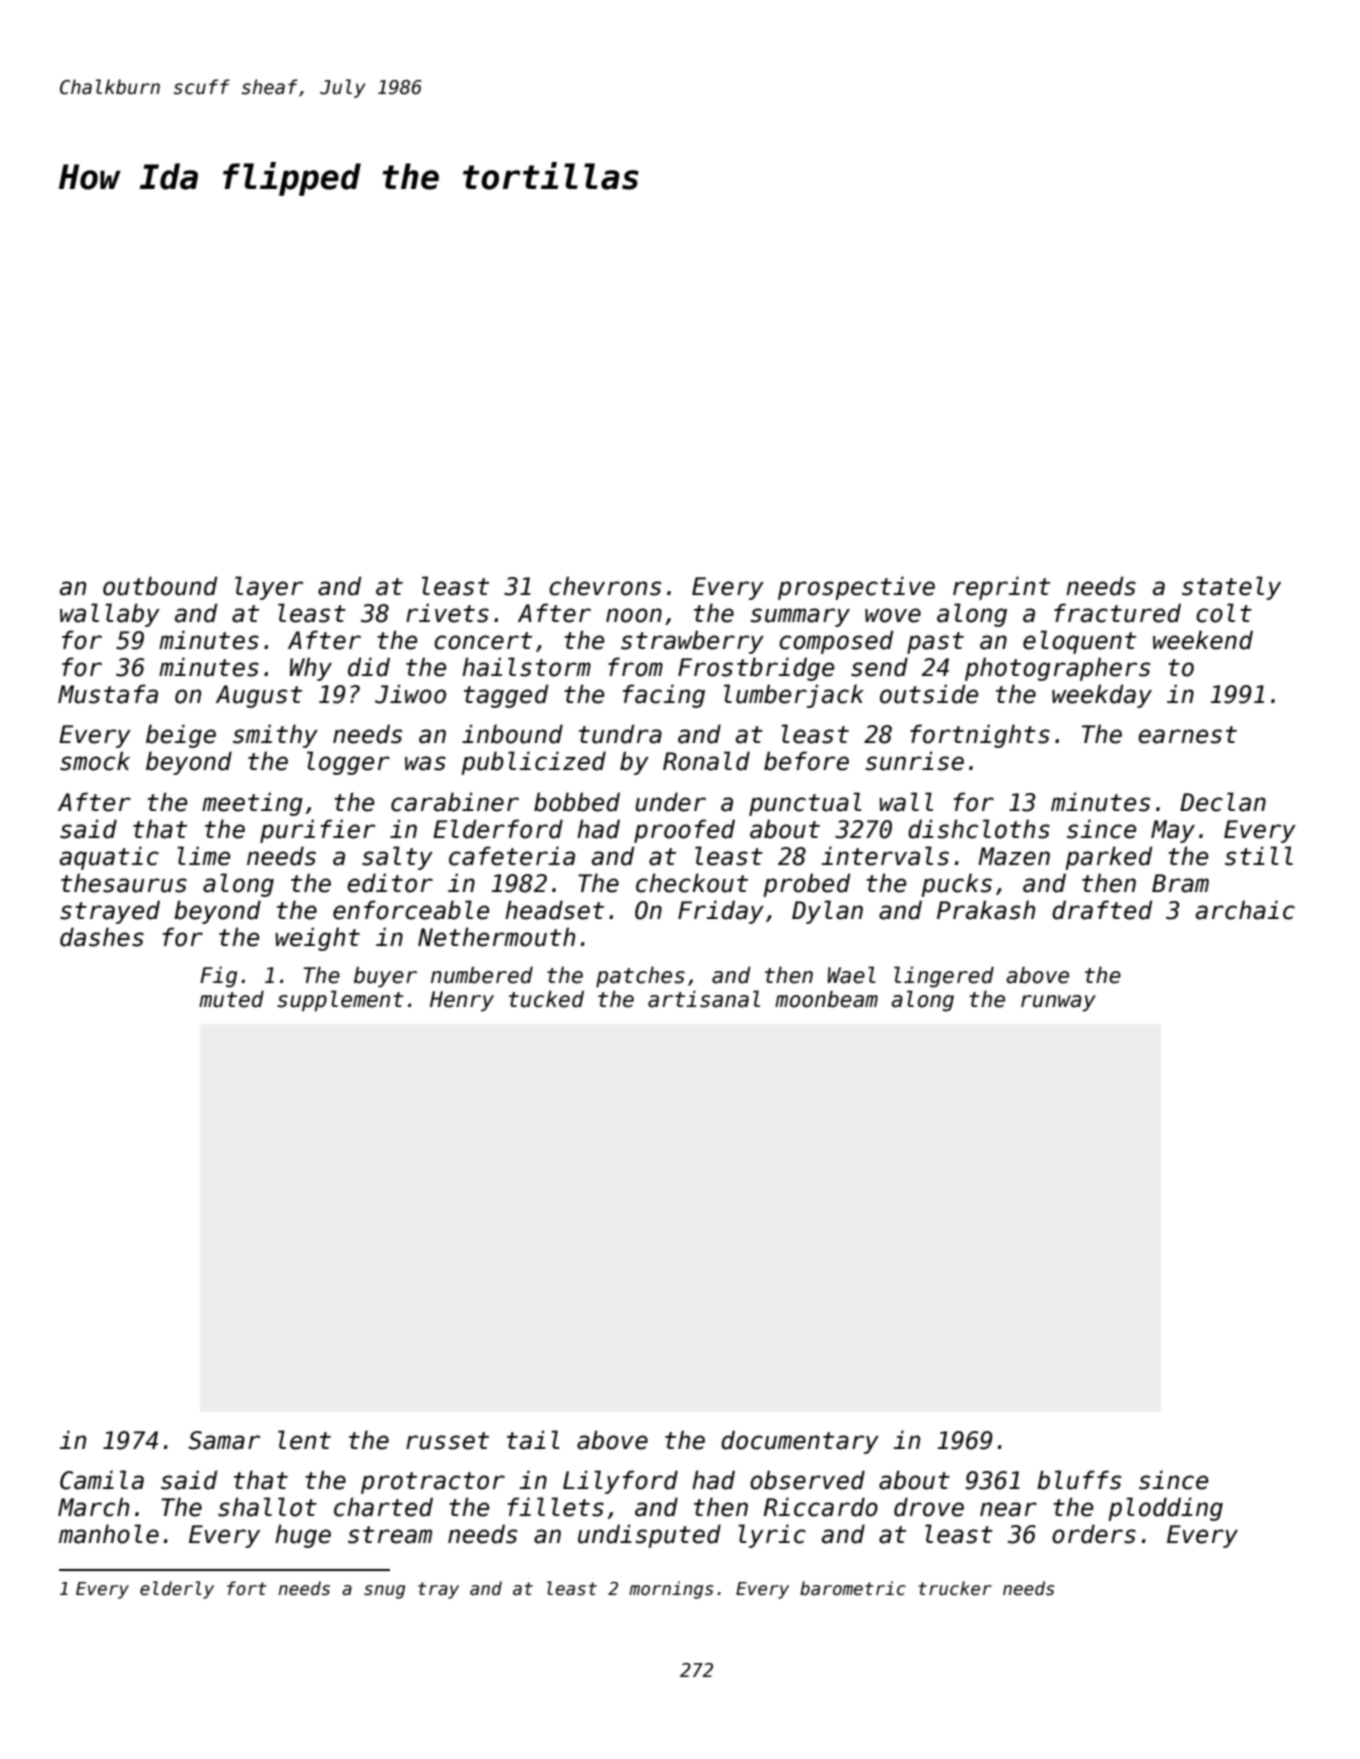  I want to click on facing, so click(664, 696).
